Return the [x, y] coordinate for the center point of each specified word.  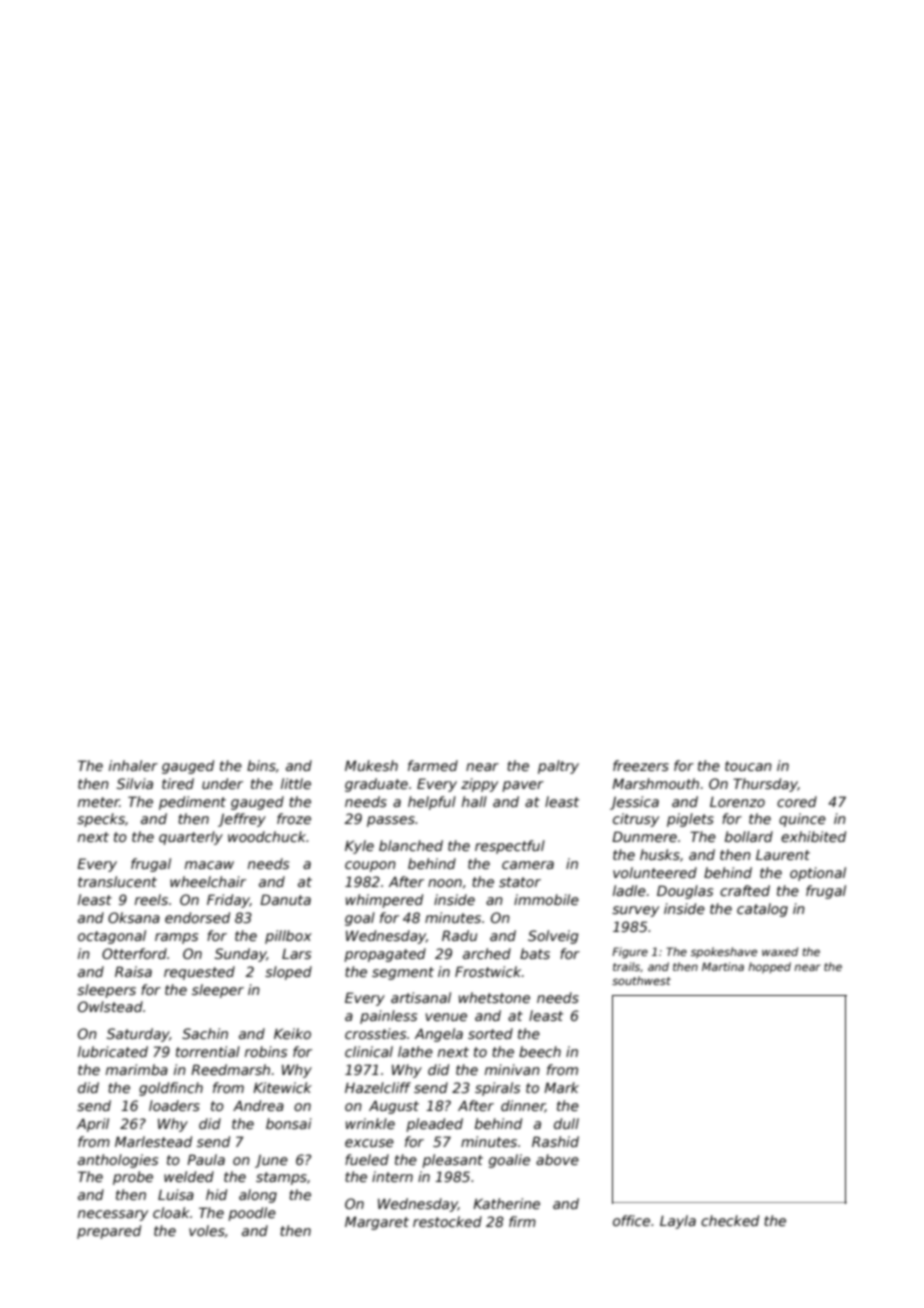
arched [487, 953]
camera [528, 865]
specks [101, 820]
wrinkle [370, 1123]
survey [635, 911]
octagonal [112, 937]
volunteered [655, 872]
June [271, 1161]
